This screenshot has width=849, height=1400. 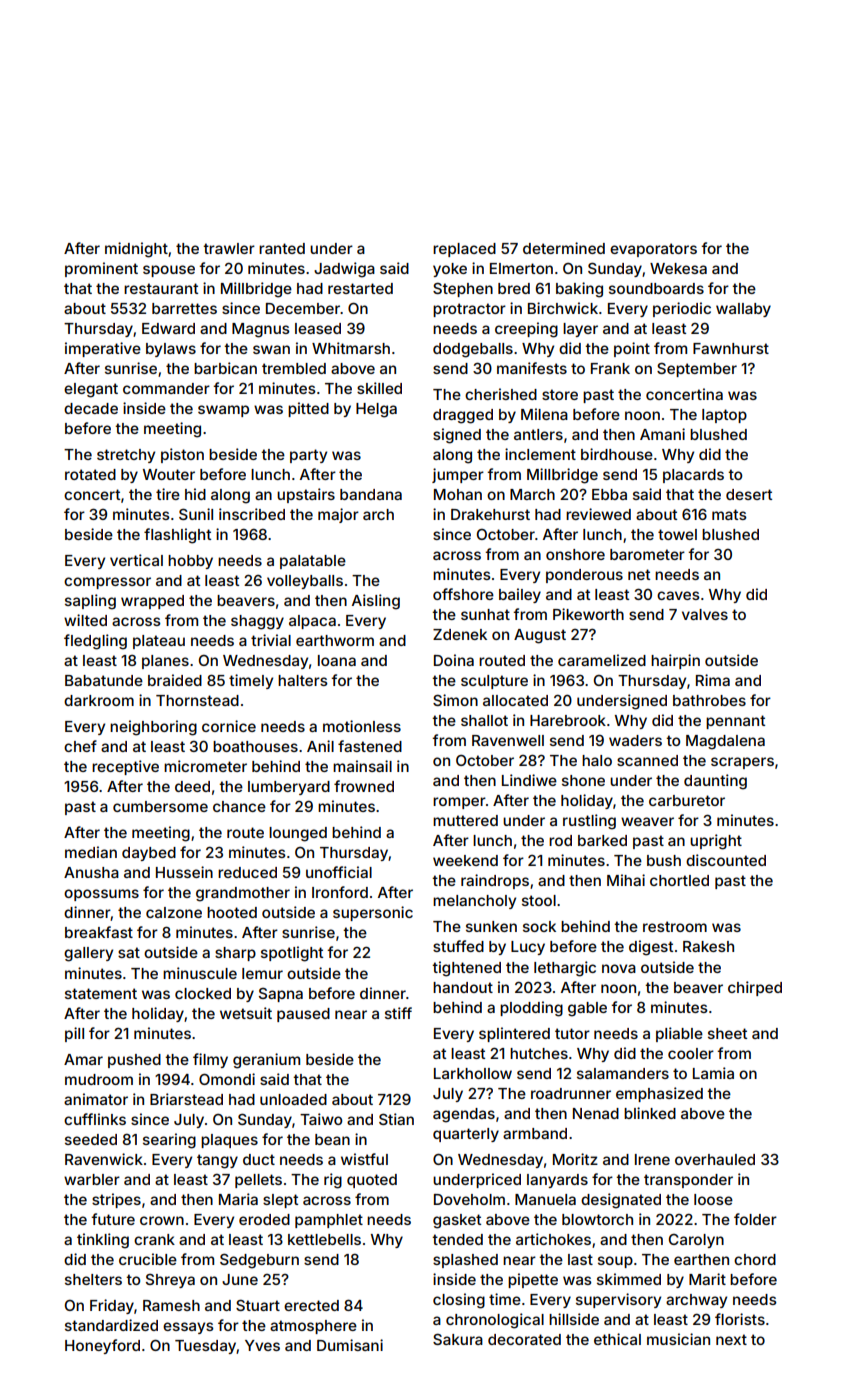 What do you see at coordinates (93, 1279) in the screenshot?
I see `shelters` at bounding box center [93, 1279].
